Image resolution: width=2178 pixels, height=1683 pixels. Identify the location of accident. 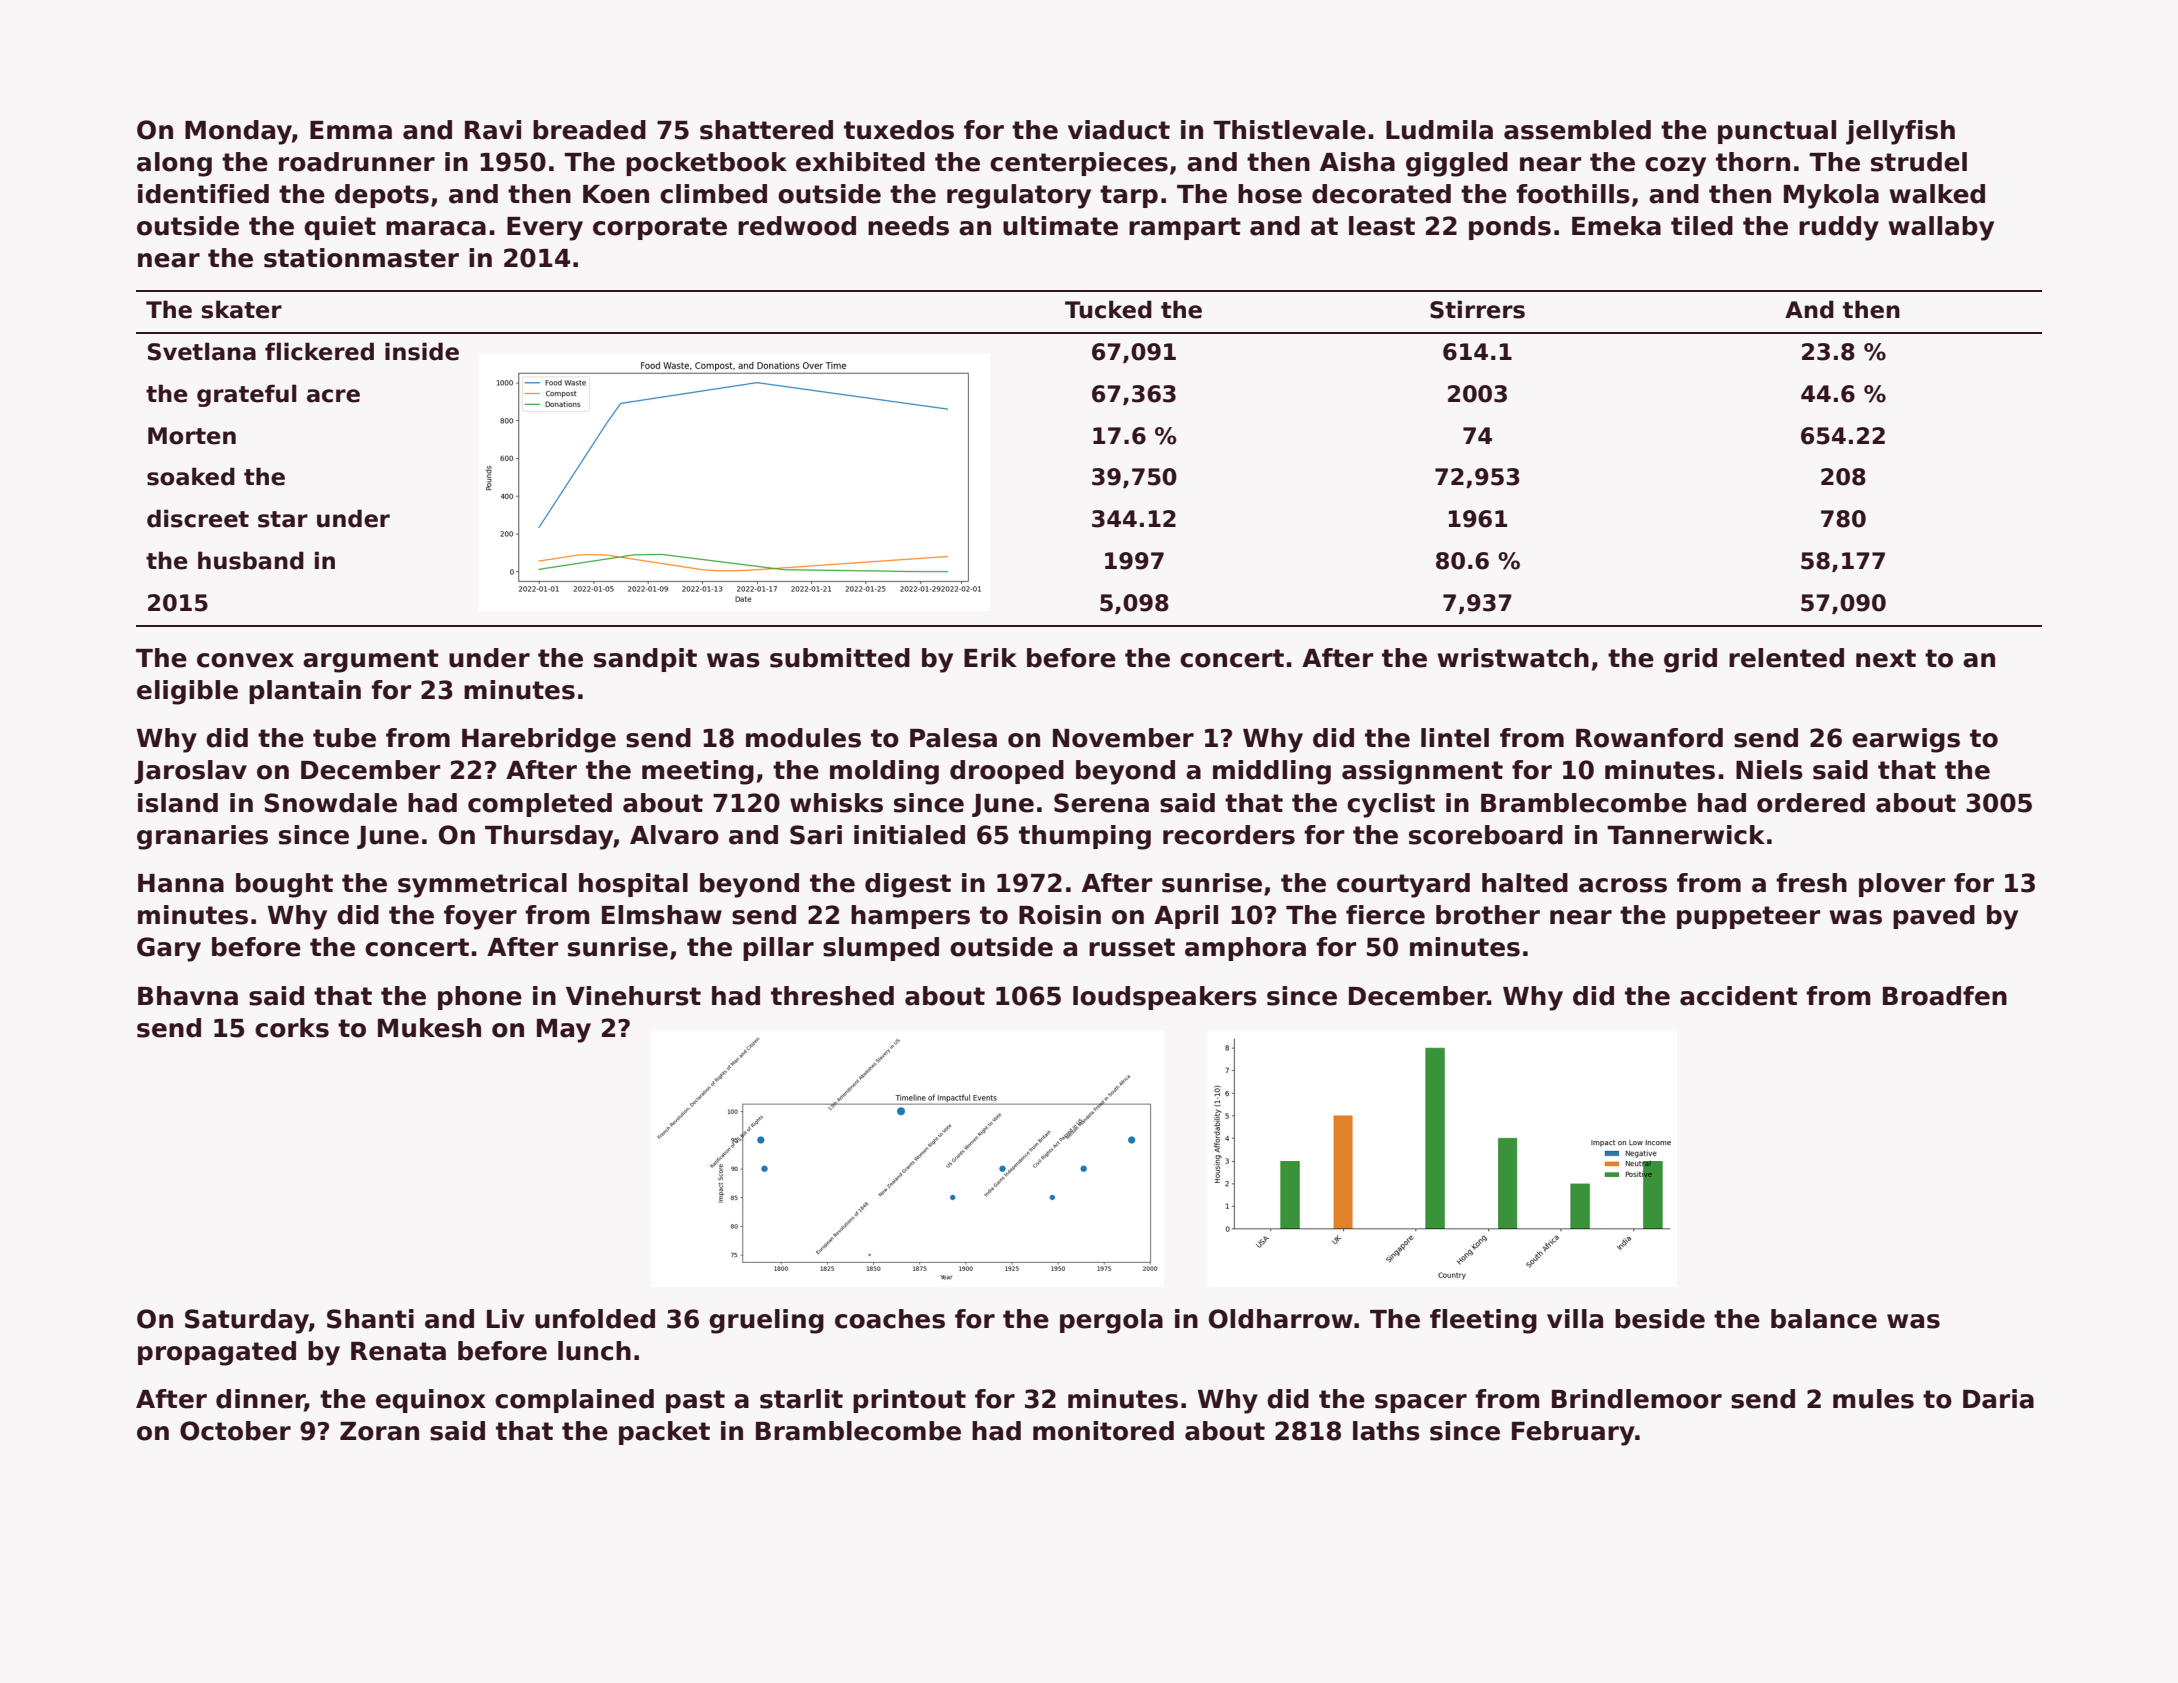
(1739, 996).
